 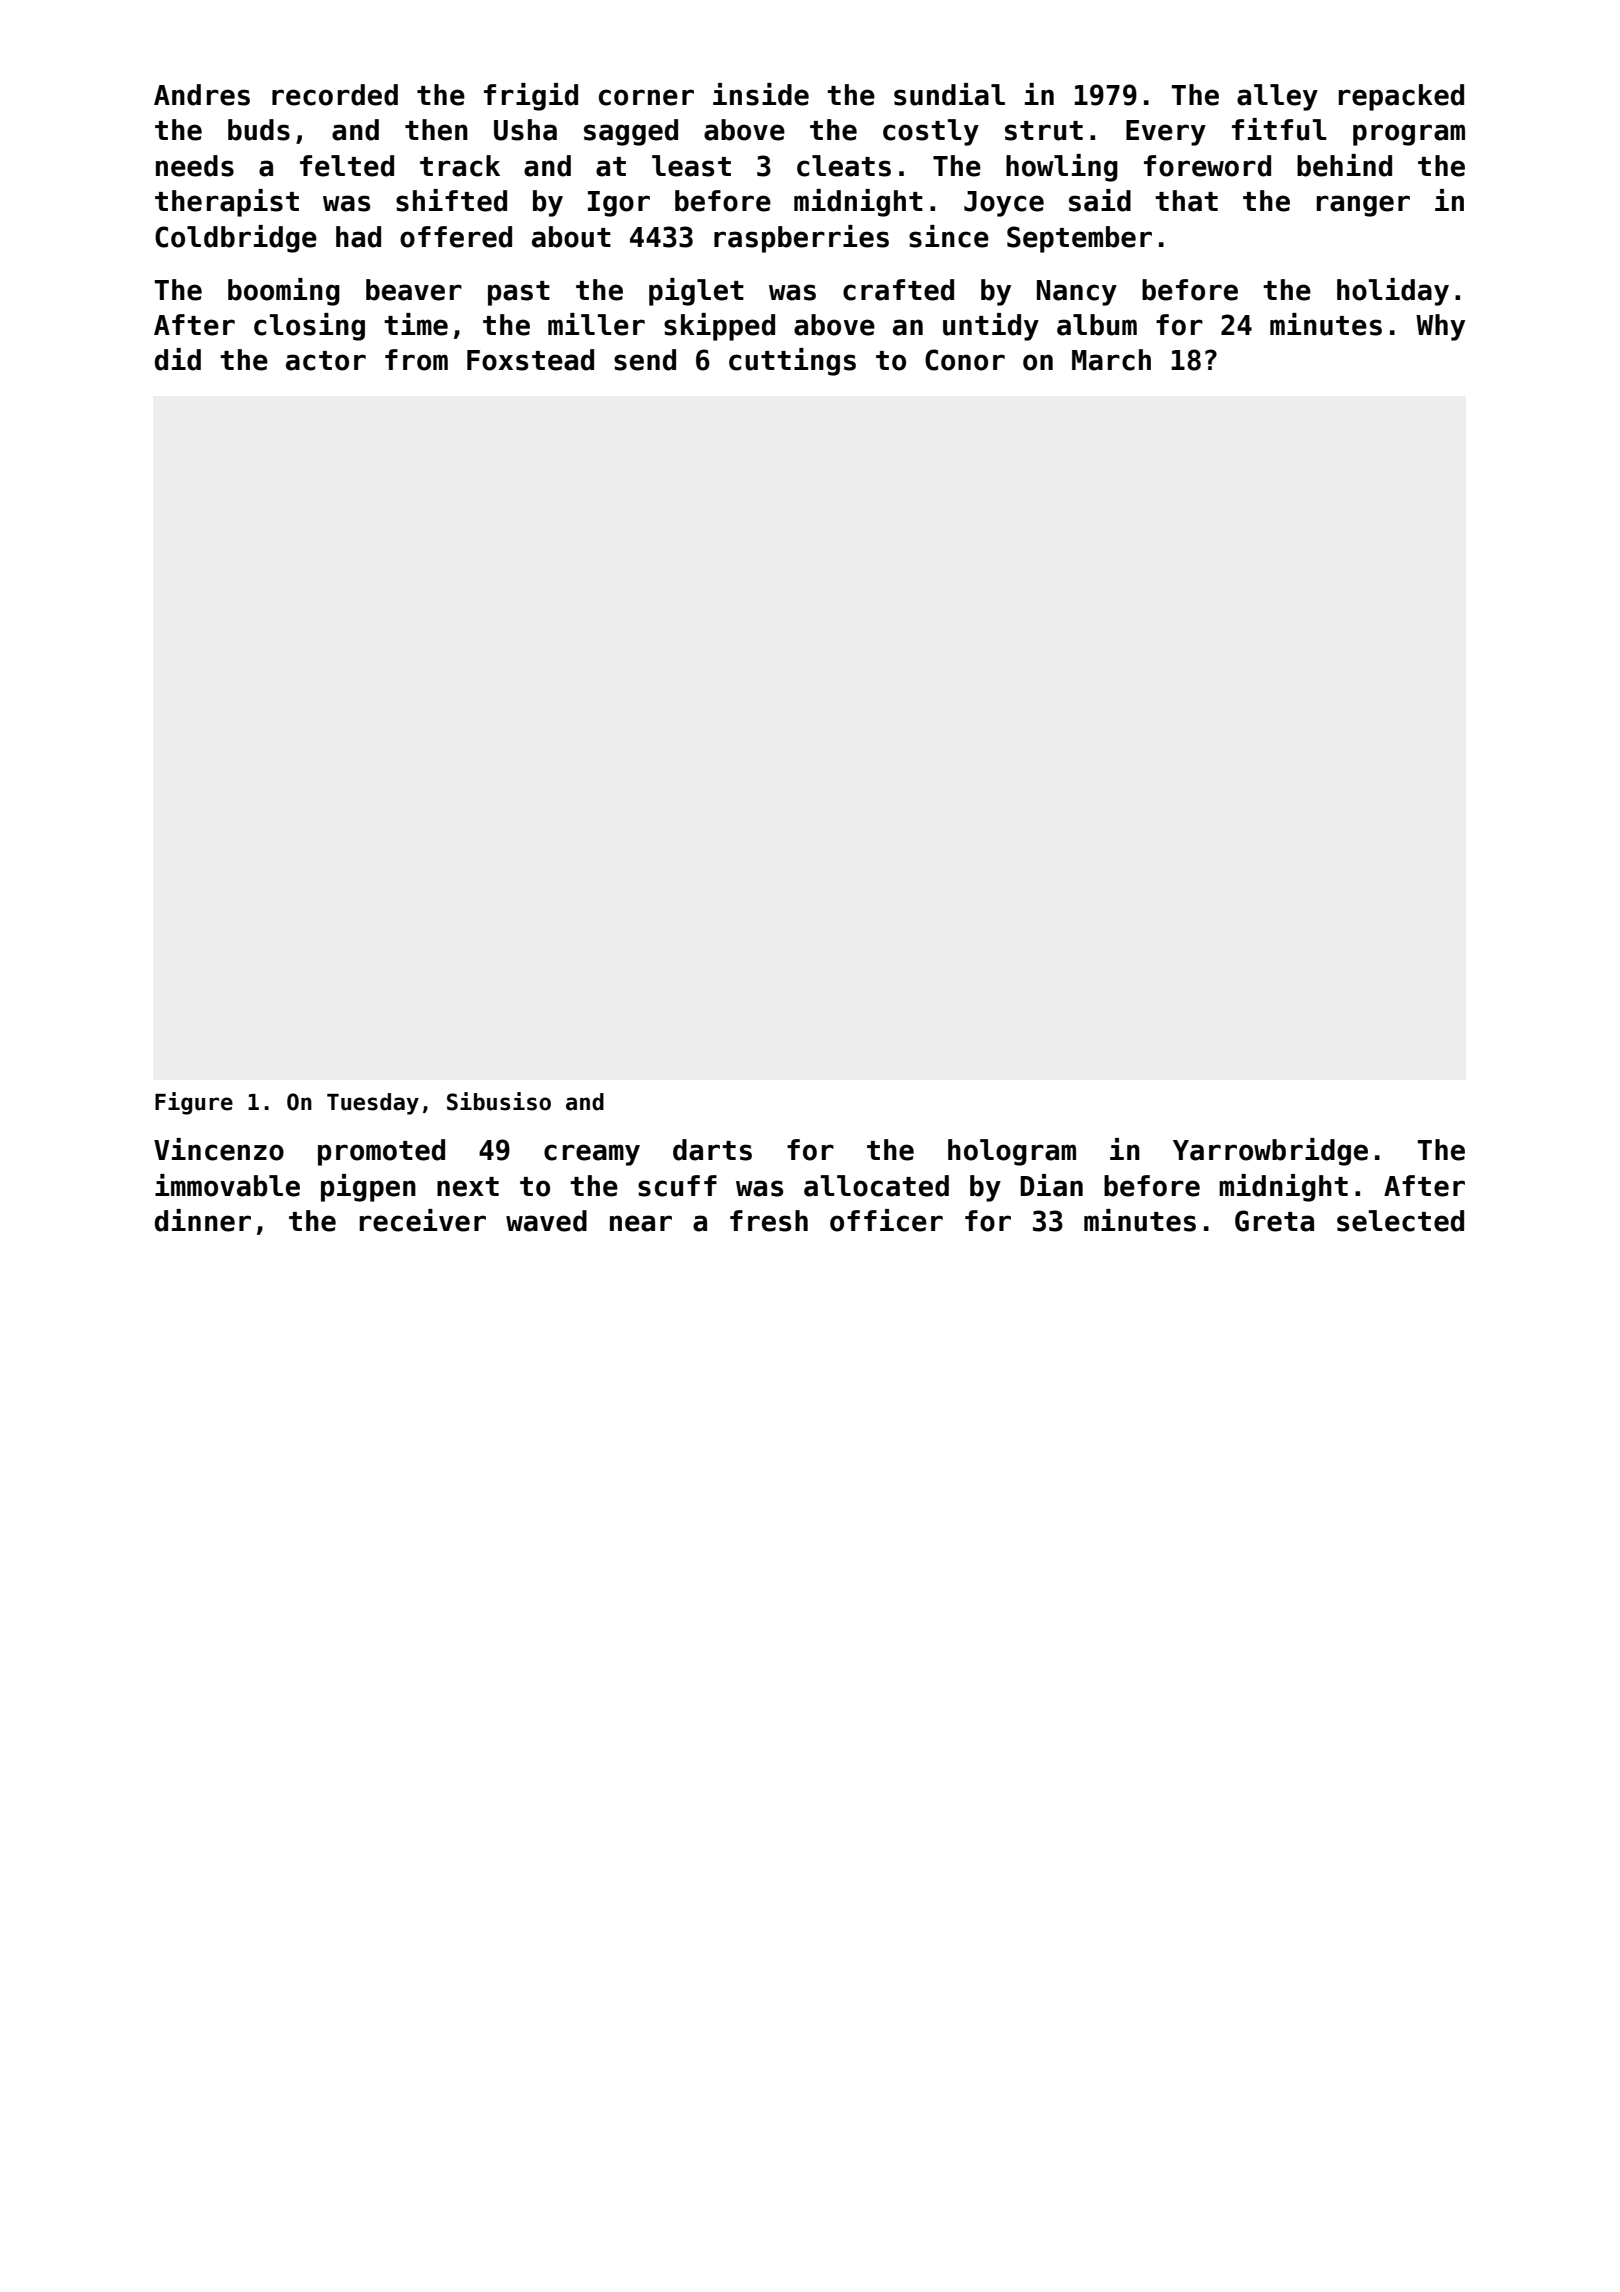 I want to click on Figure, so click(x=194, y=1103).
